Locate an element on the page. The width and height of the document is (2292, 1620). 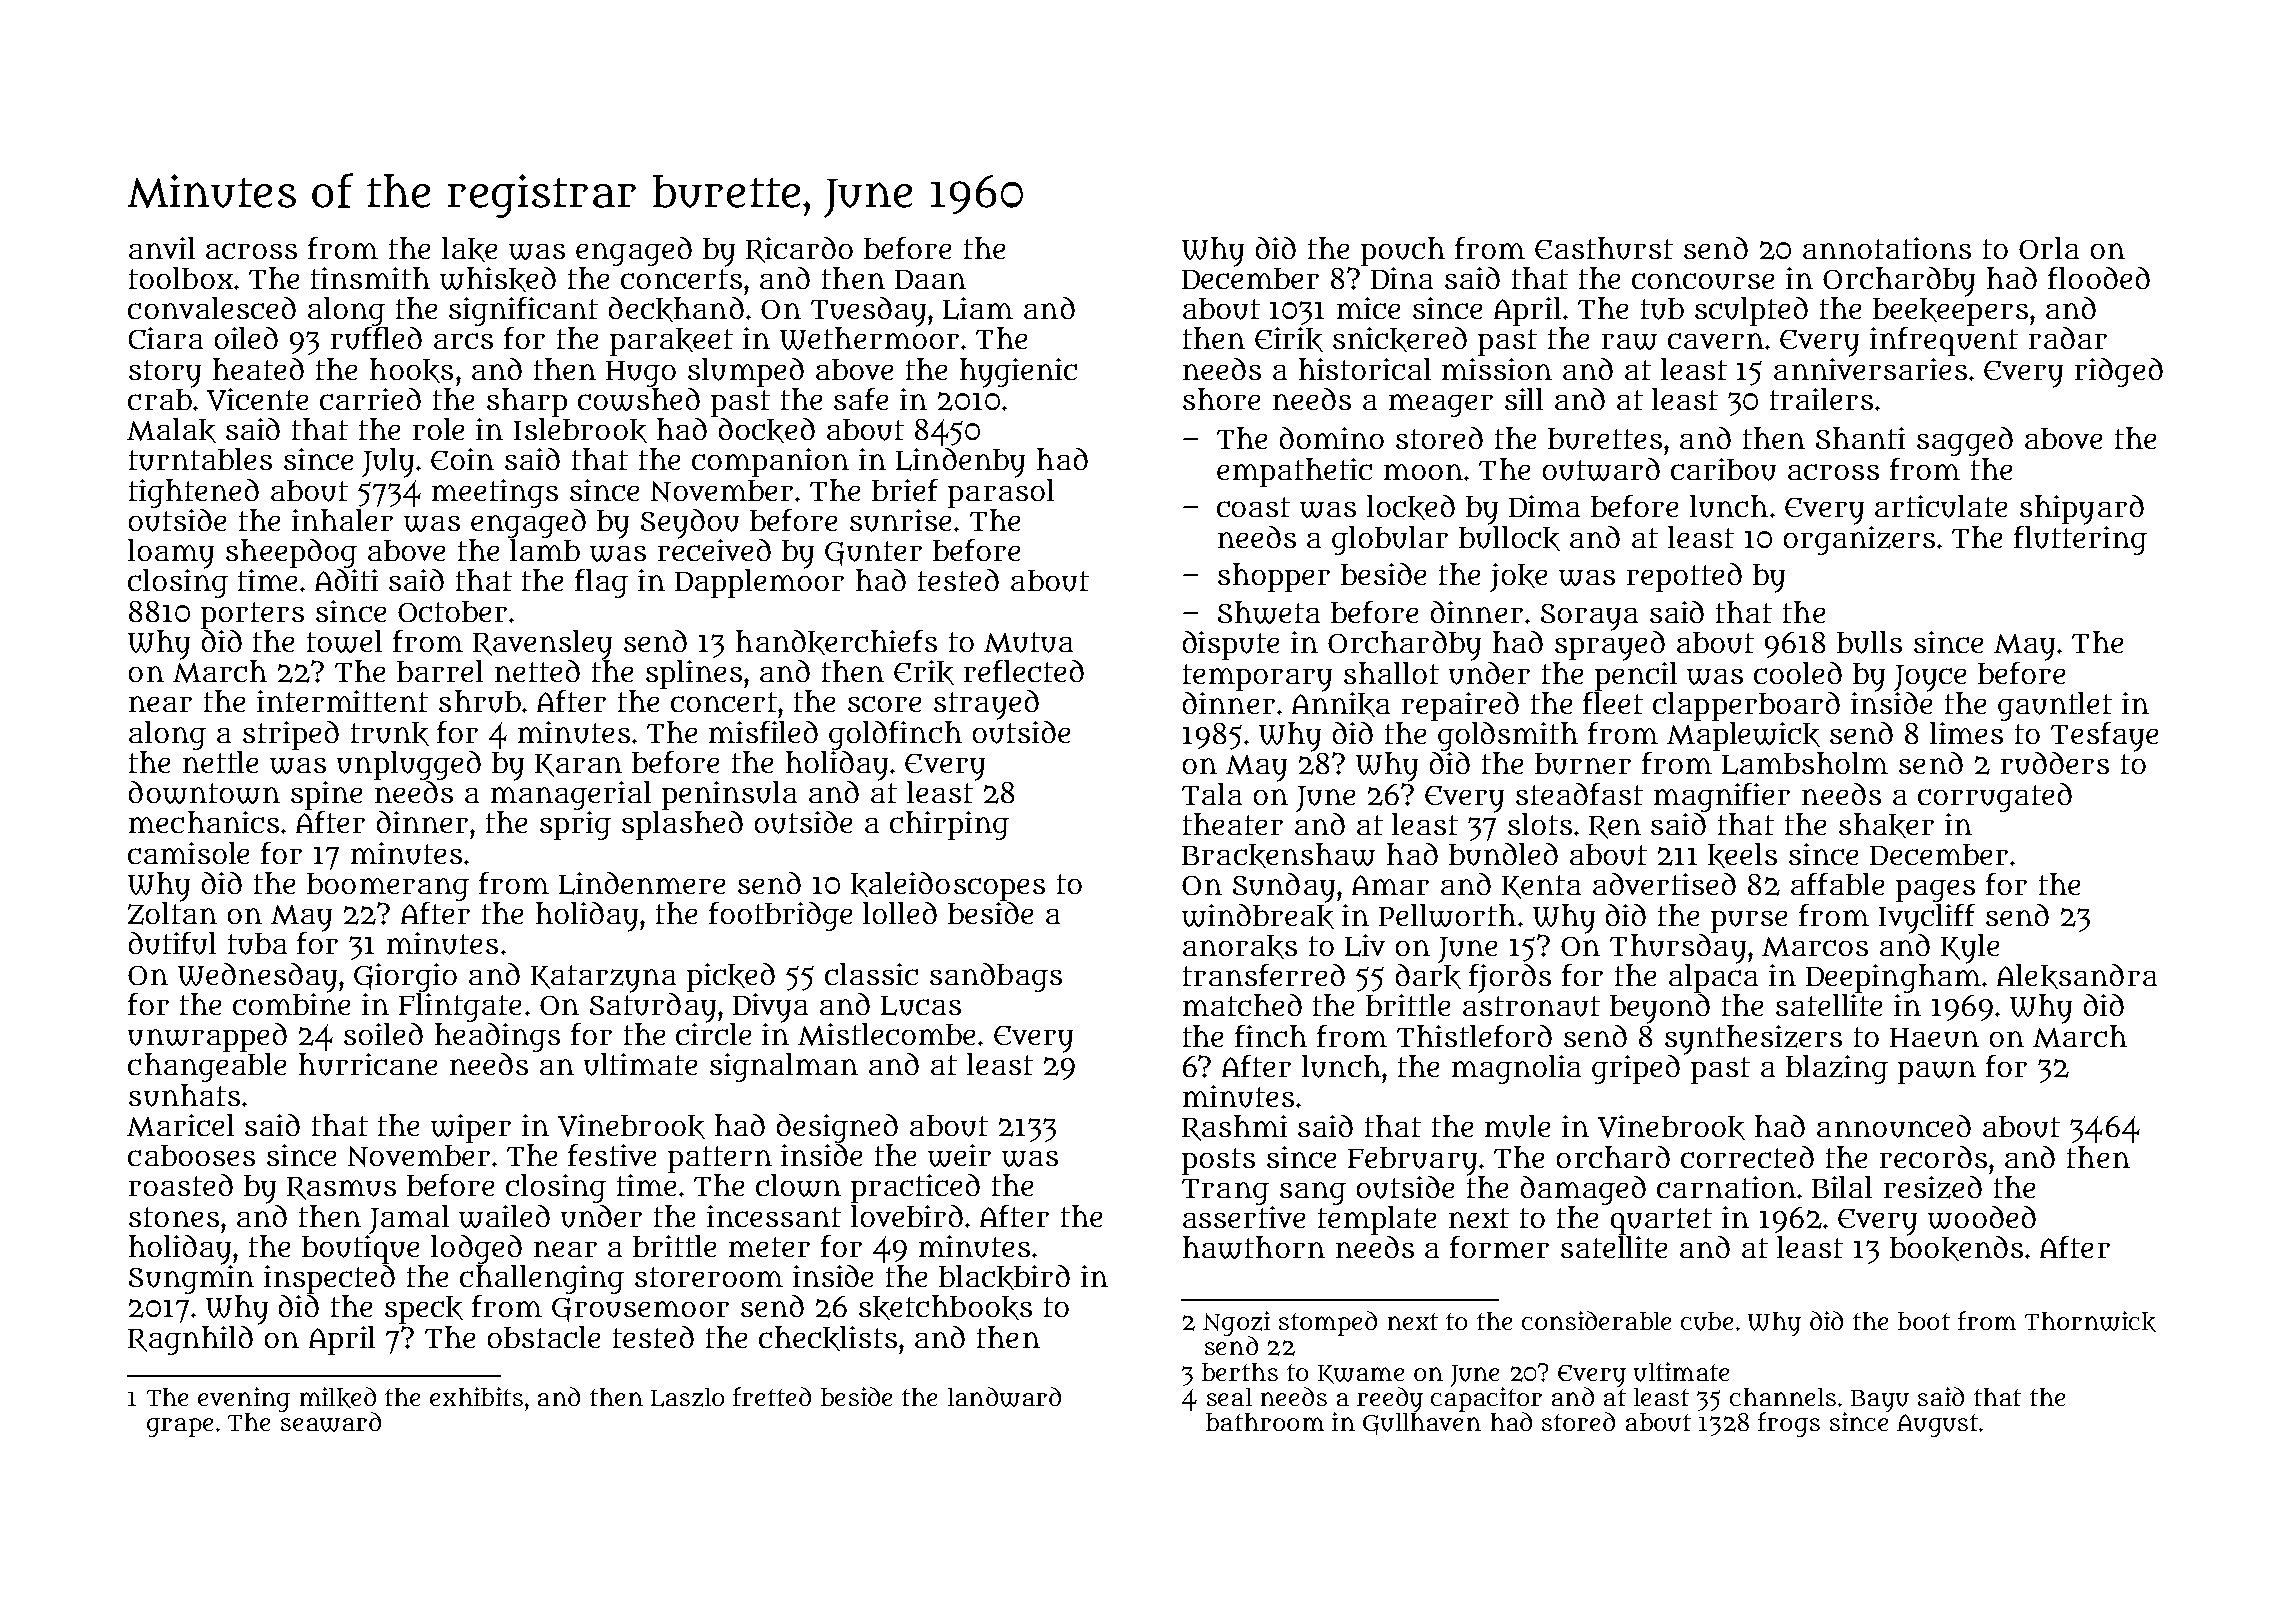
trailers is located at coordinates (1821, 399).
